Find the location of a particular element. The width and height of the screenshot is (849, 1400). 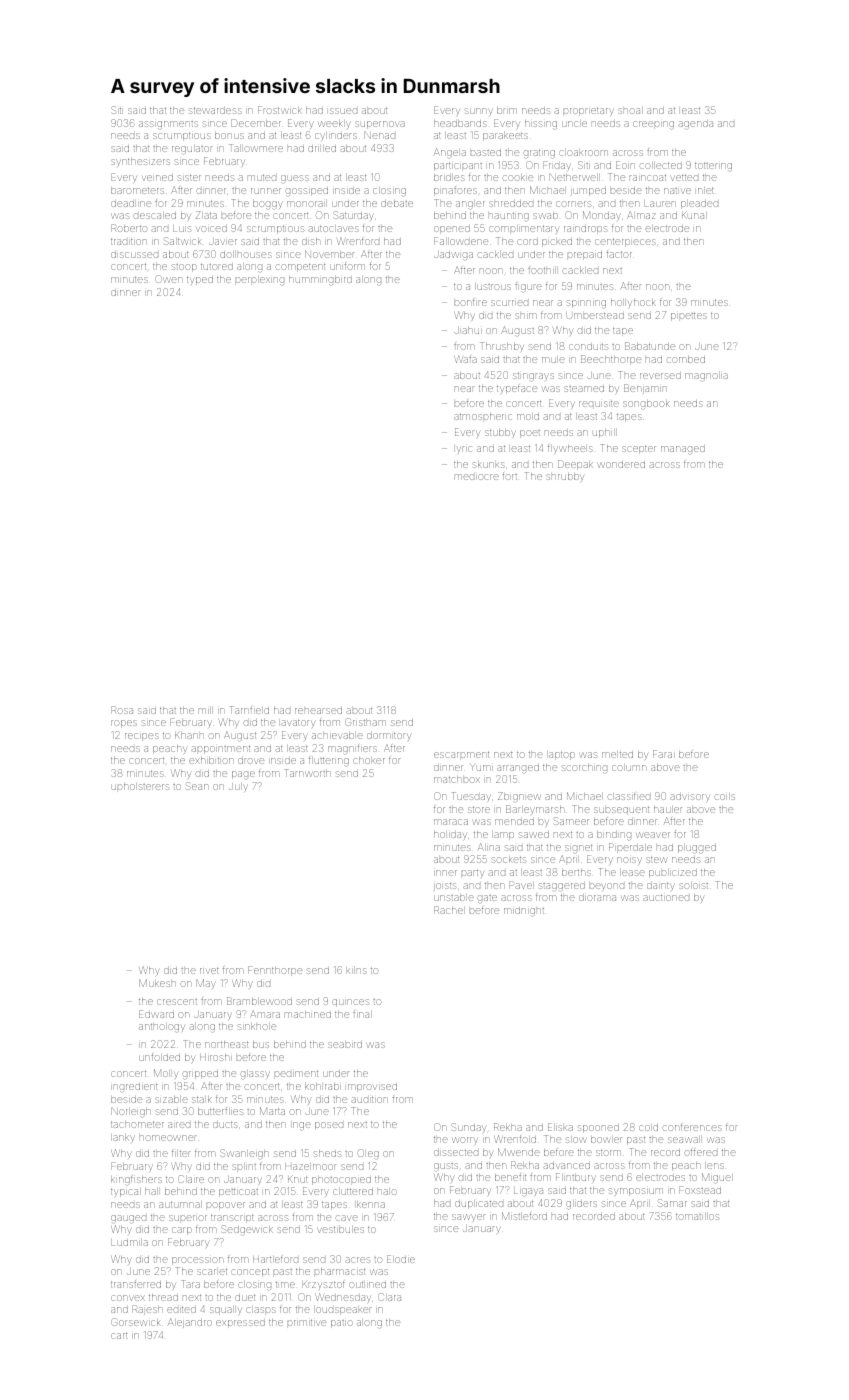

July is located at coordinates (238, 787).
